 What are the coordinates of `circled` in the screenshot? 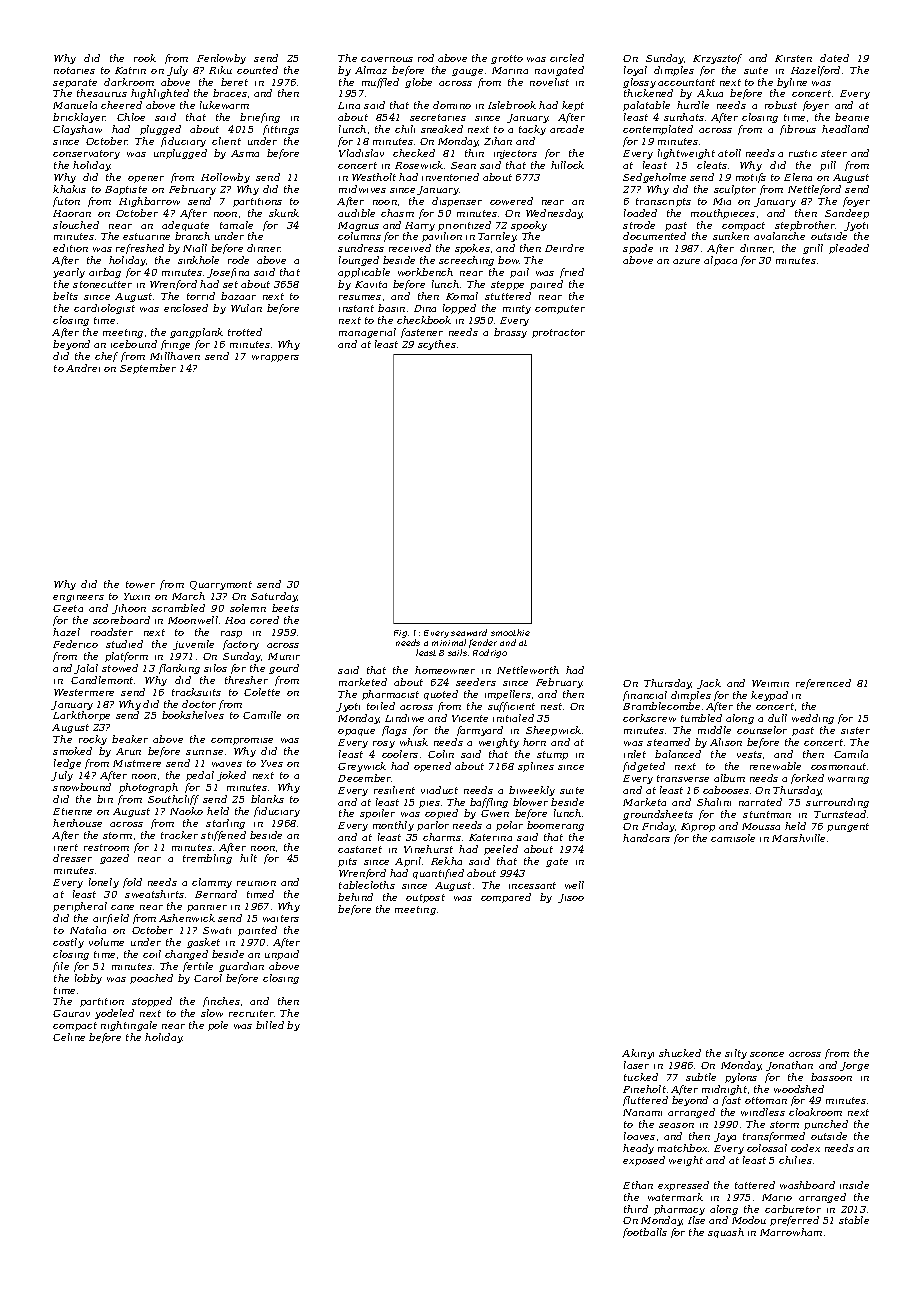 It's located at (567, 58).
